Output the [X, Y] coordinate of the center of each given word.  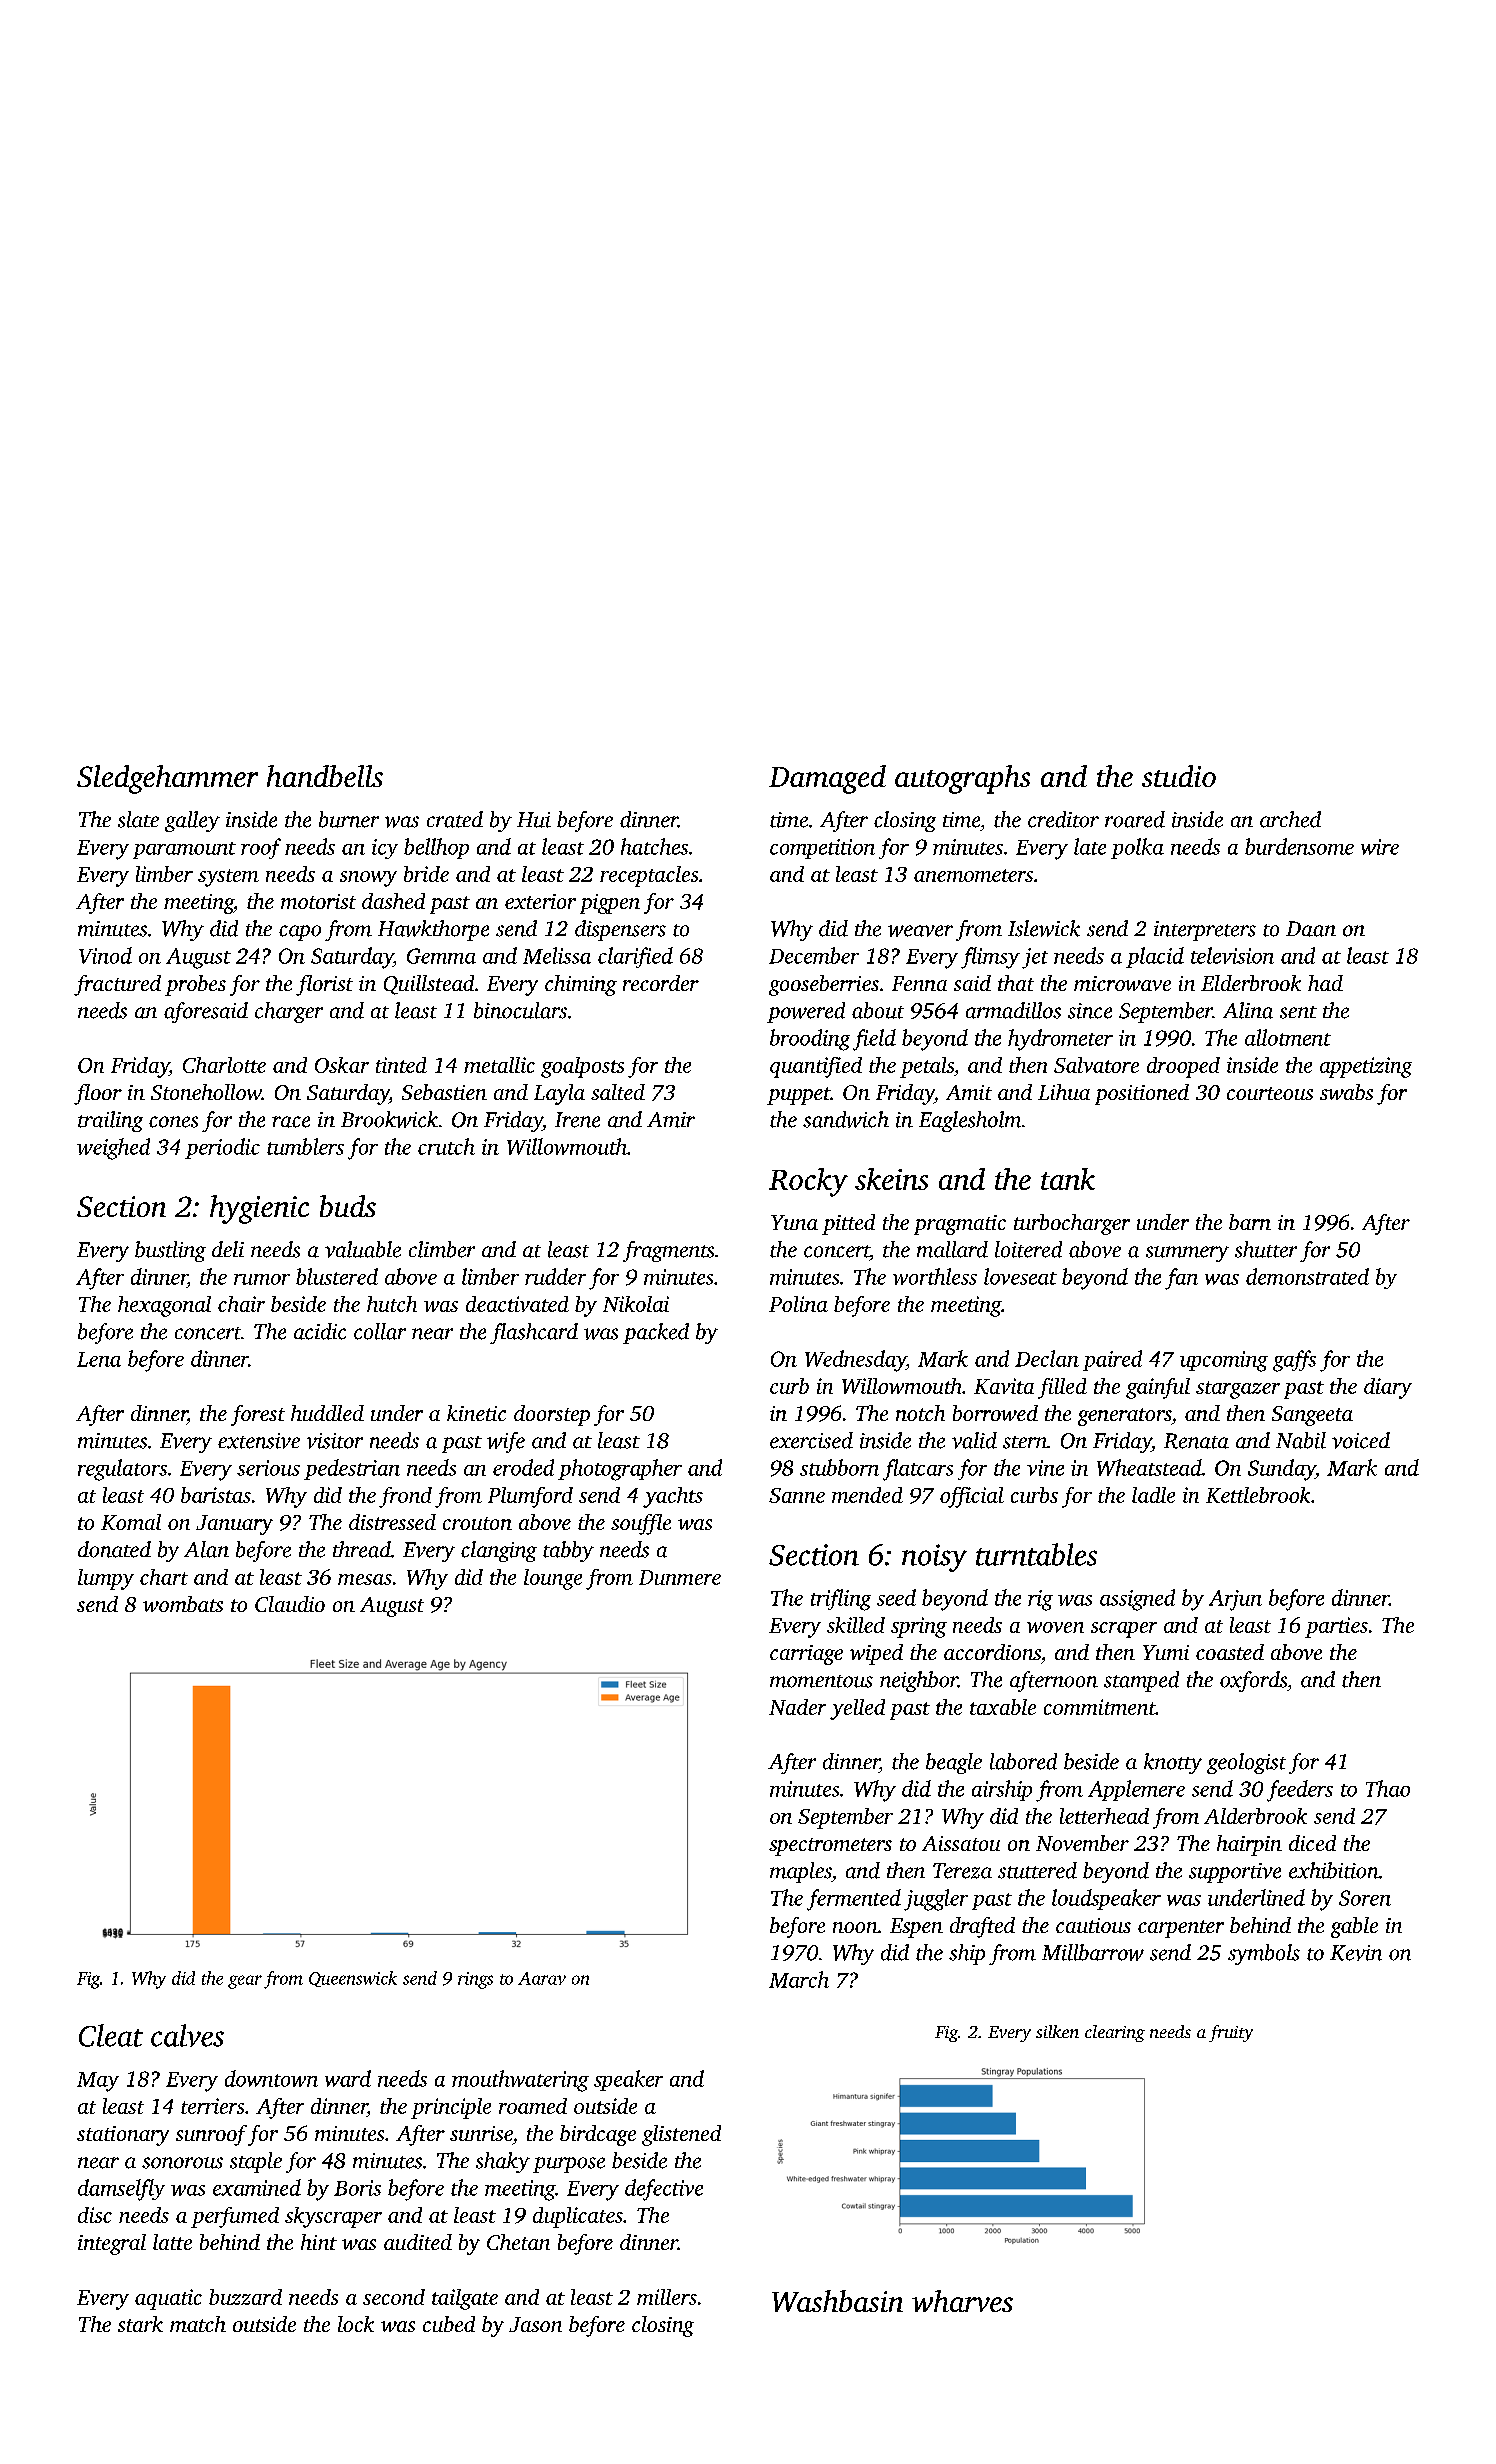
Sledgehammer [167, 779]
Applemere [1136, 1790]
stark [140, 2324]
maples [800, 1872]
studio [1179, 776]
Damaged [827, 779]
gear [245, 1982]
